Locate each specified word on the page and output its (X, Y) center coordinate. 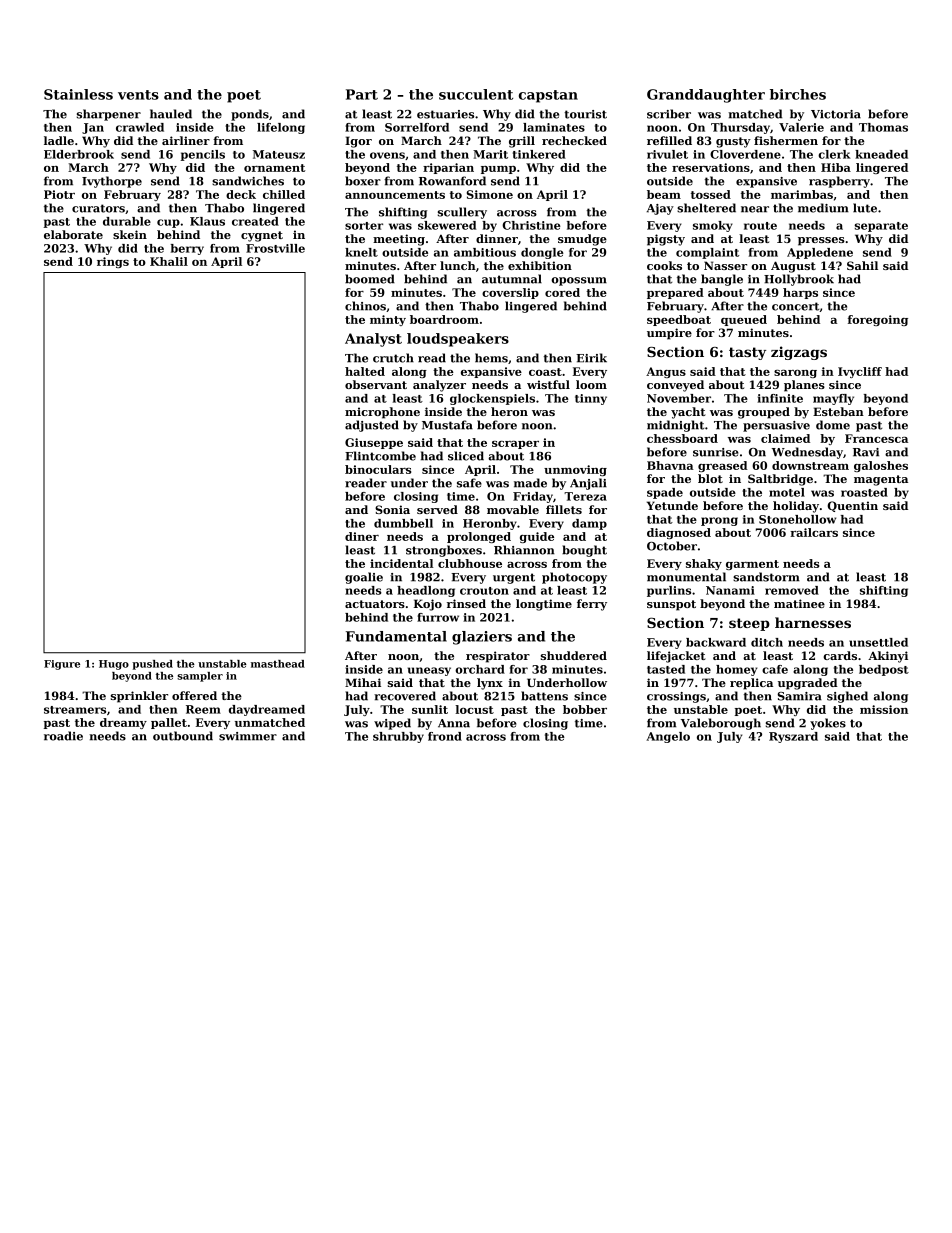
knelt (361, 252)
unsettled (878, 642)
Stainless (78, 94)
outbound (183, 736)
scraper (515, 445)
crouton (484, 591)
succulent (476, 94)
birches (798, 94)
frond (445, 736)
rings (113, 262)
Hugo (114, 665)
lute (865, 208)
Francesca (876, 438)
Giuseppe (374, 443)
